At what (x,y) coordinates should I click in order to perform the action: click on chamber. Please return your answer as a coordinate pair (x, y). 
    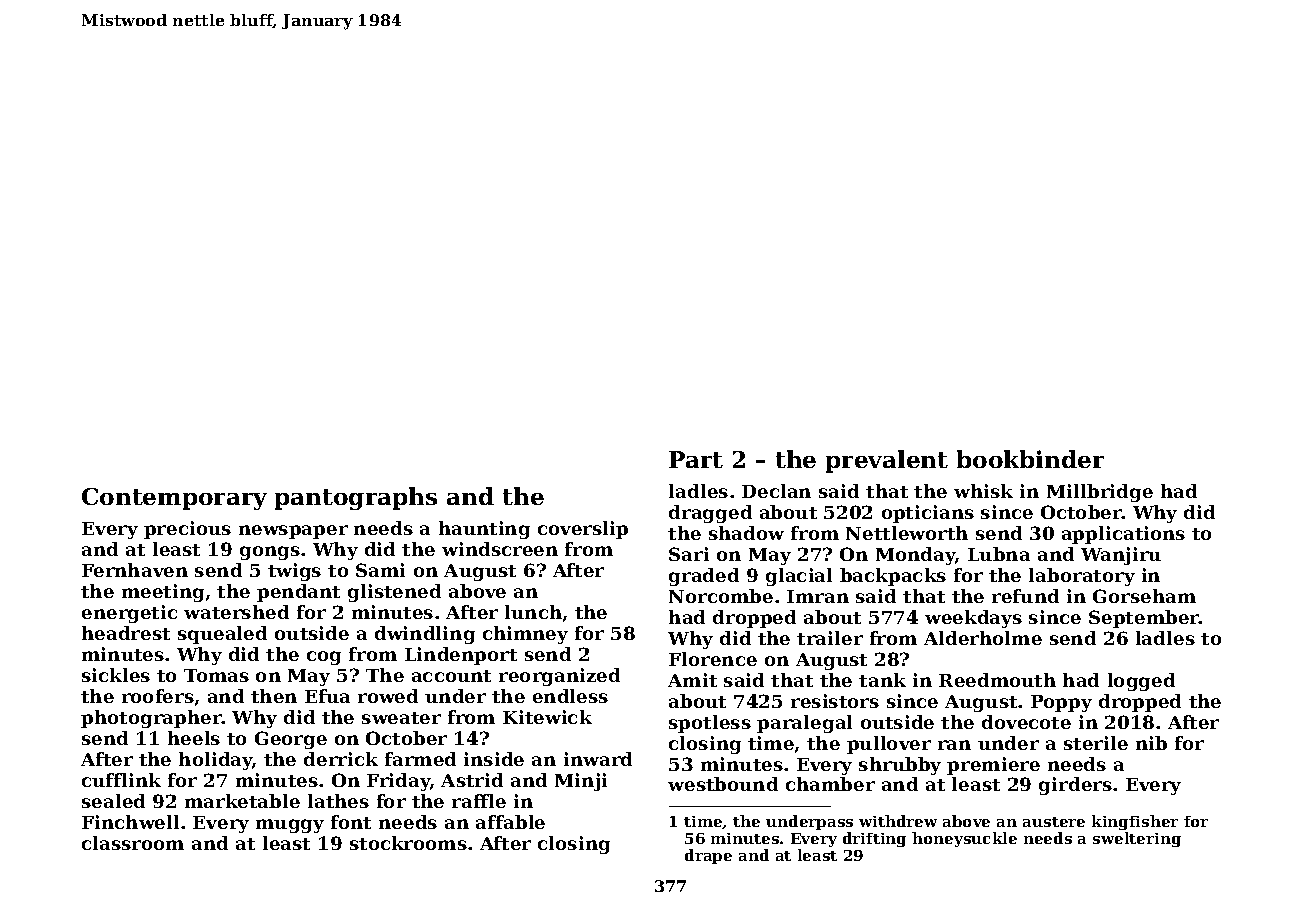
    Looking at the image, I should click on (830, 784).
